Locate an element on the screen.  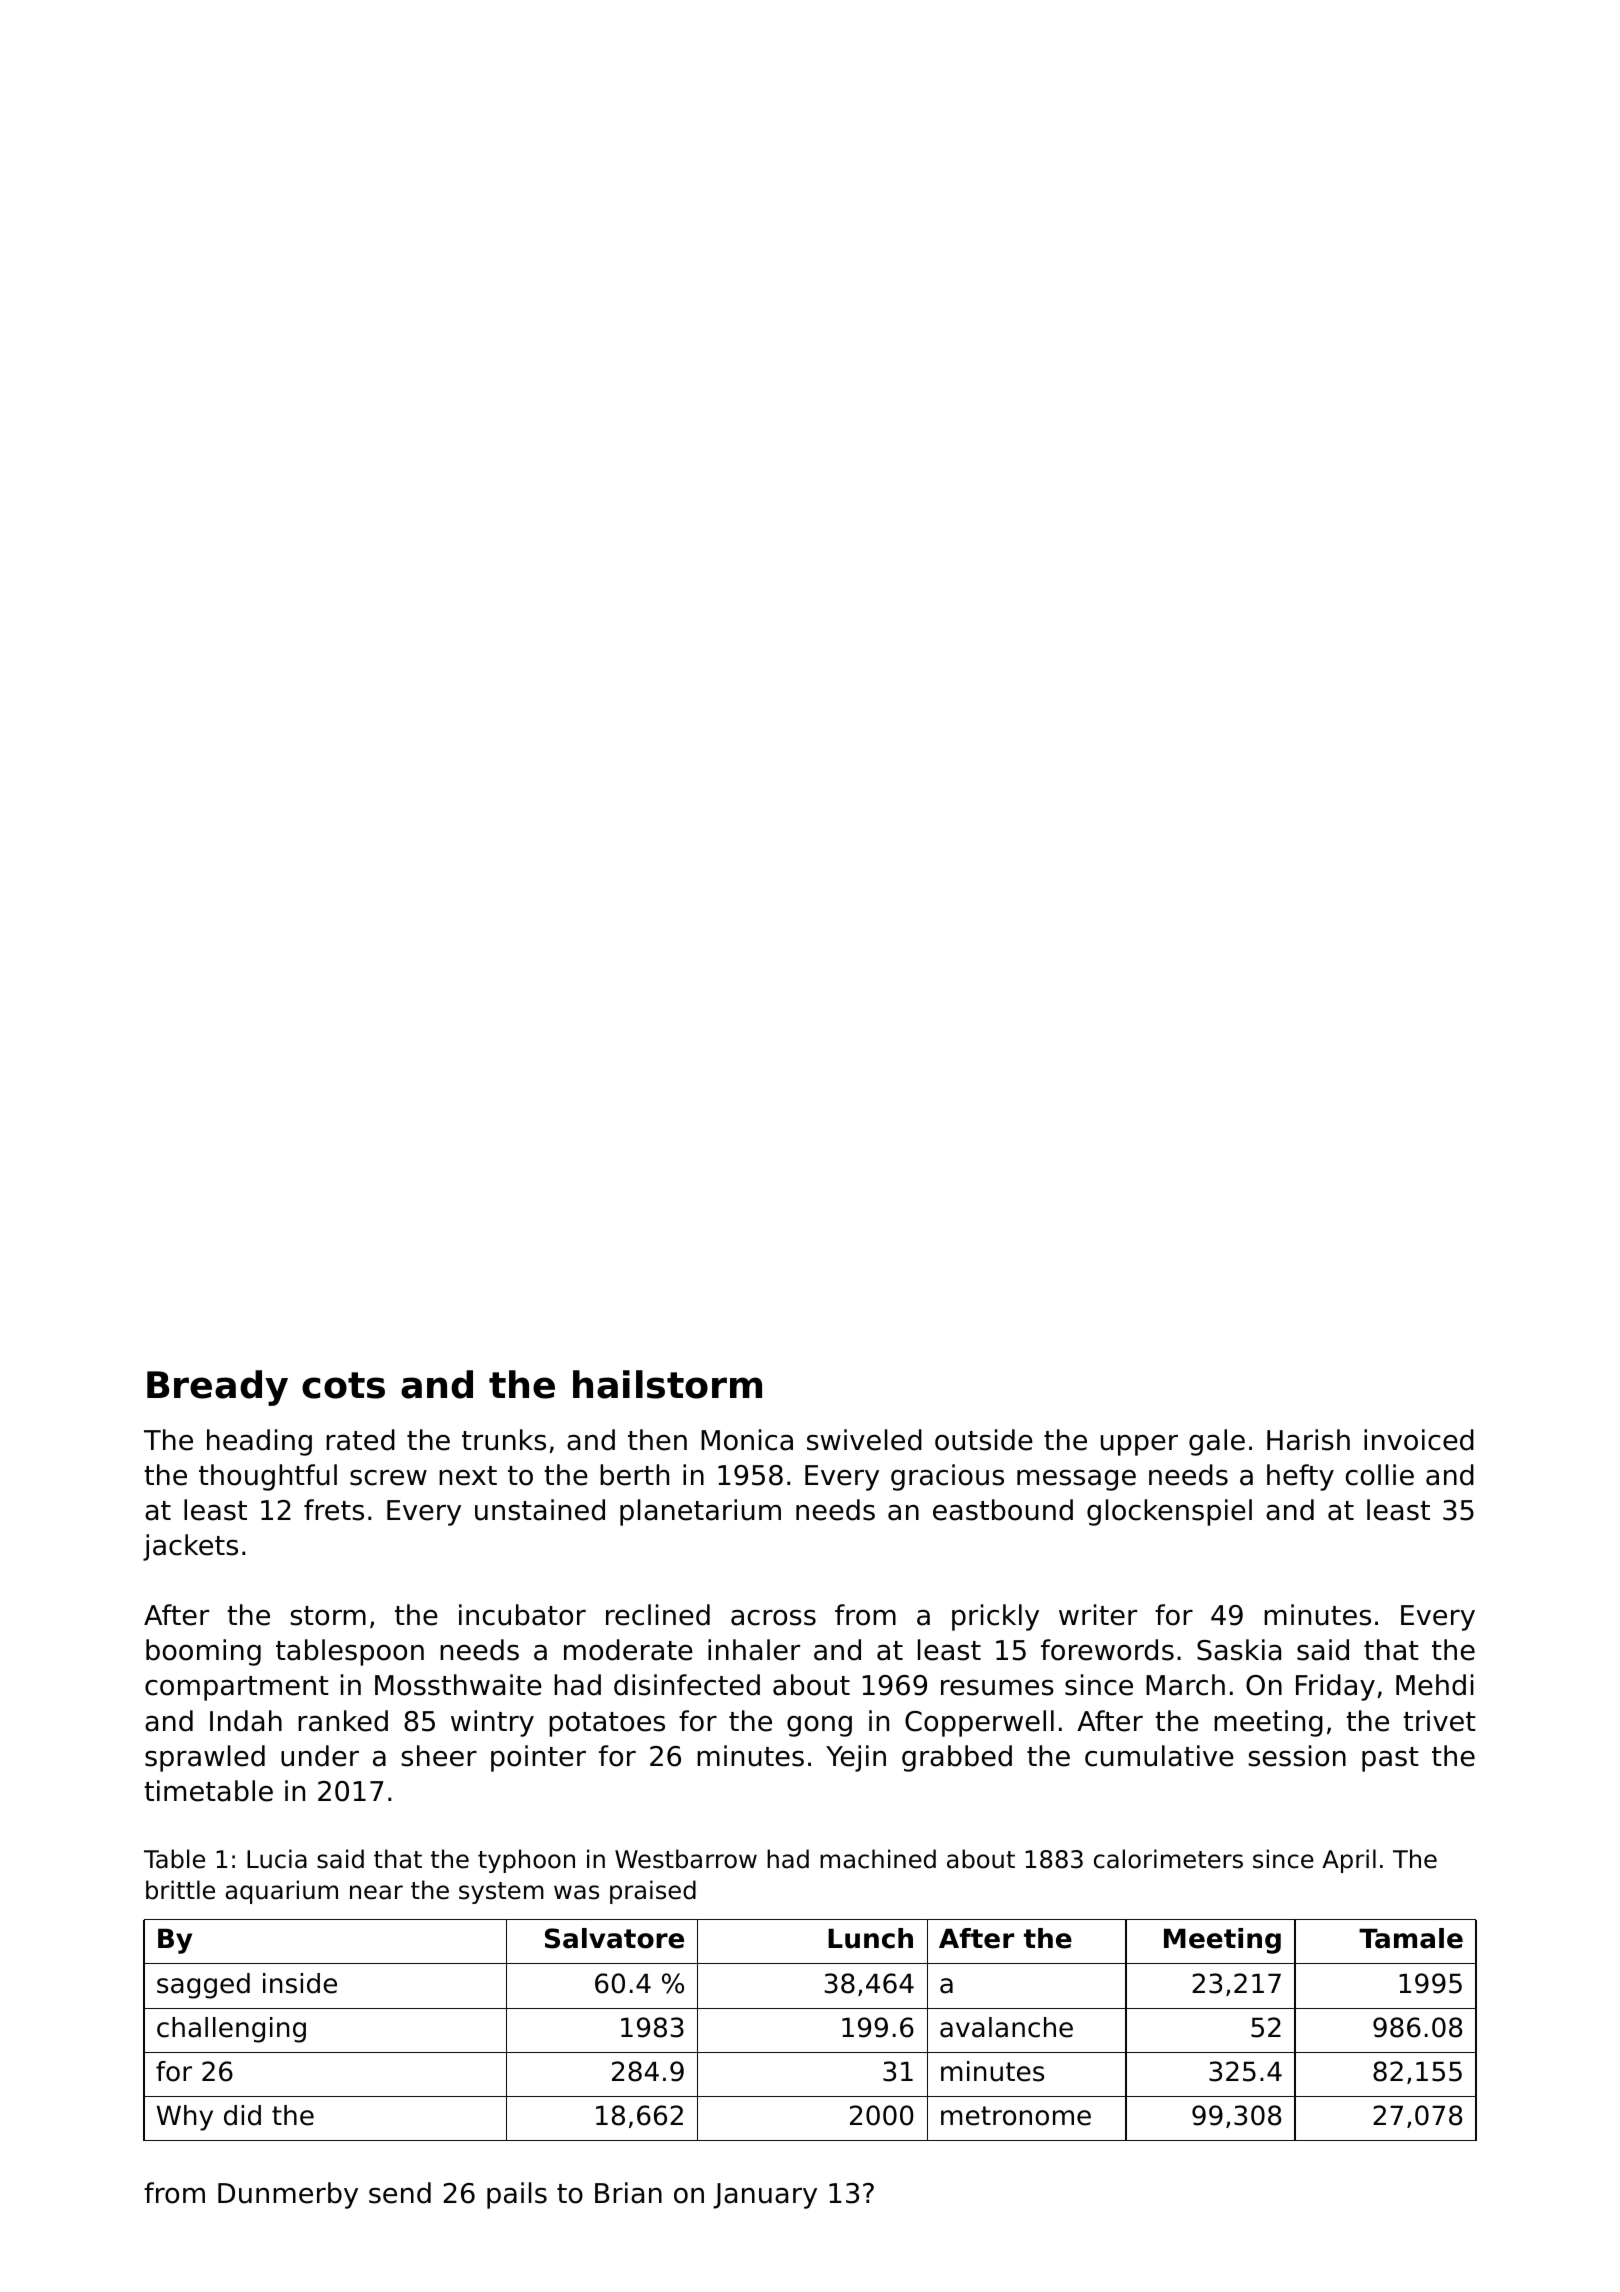
Indah is located at coordinates (246, 1721).
